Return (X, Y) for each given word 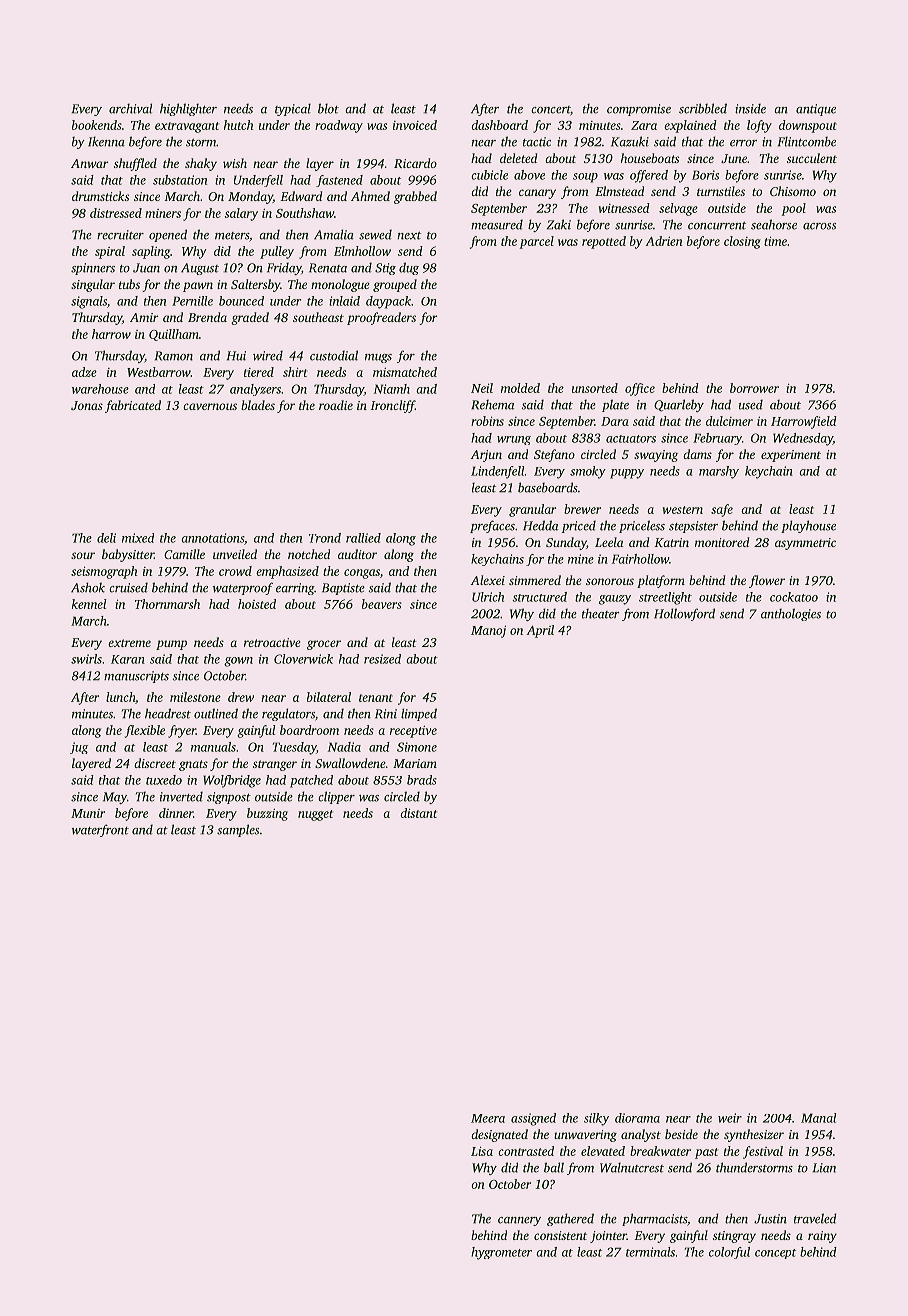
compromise (639, 110)
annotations (212, 538)
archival (130, 108)
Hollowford (684, 614)
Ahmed (370, 196)
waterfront (100, 830)
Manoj (488, 631)
